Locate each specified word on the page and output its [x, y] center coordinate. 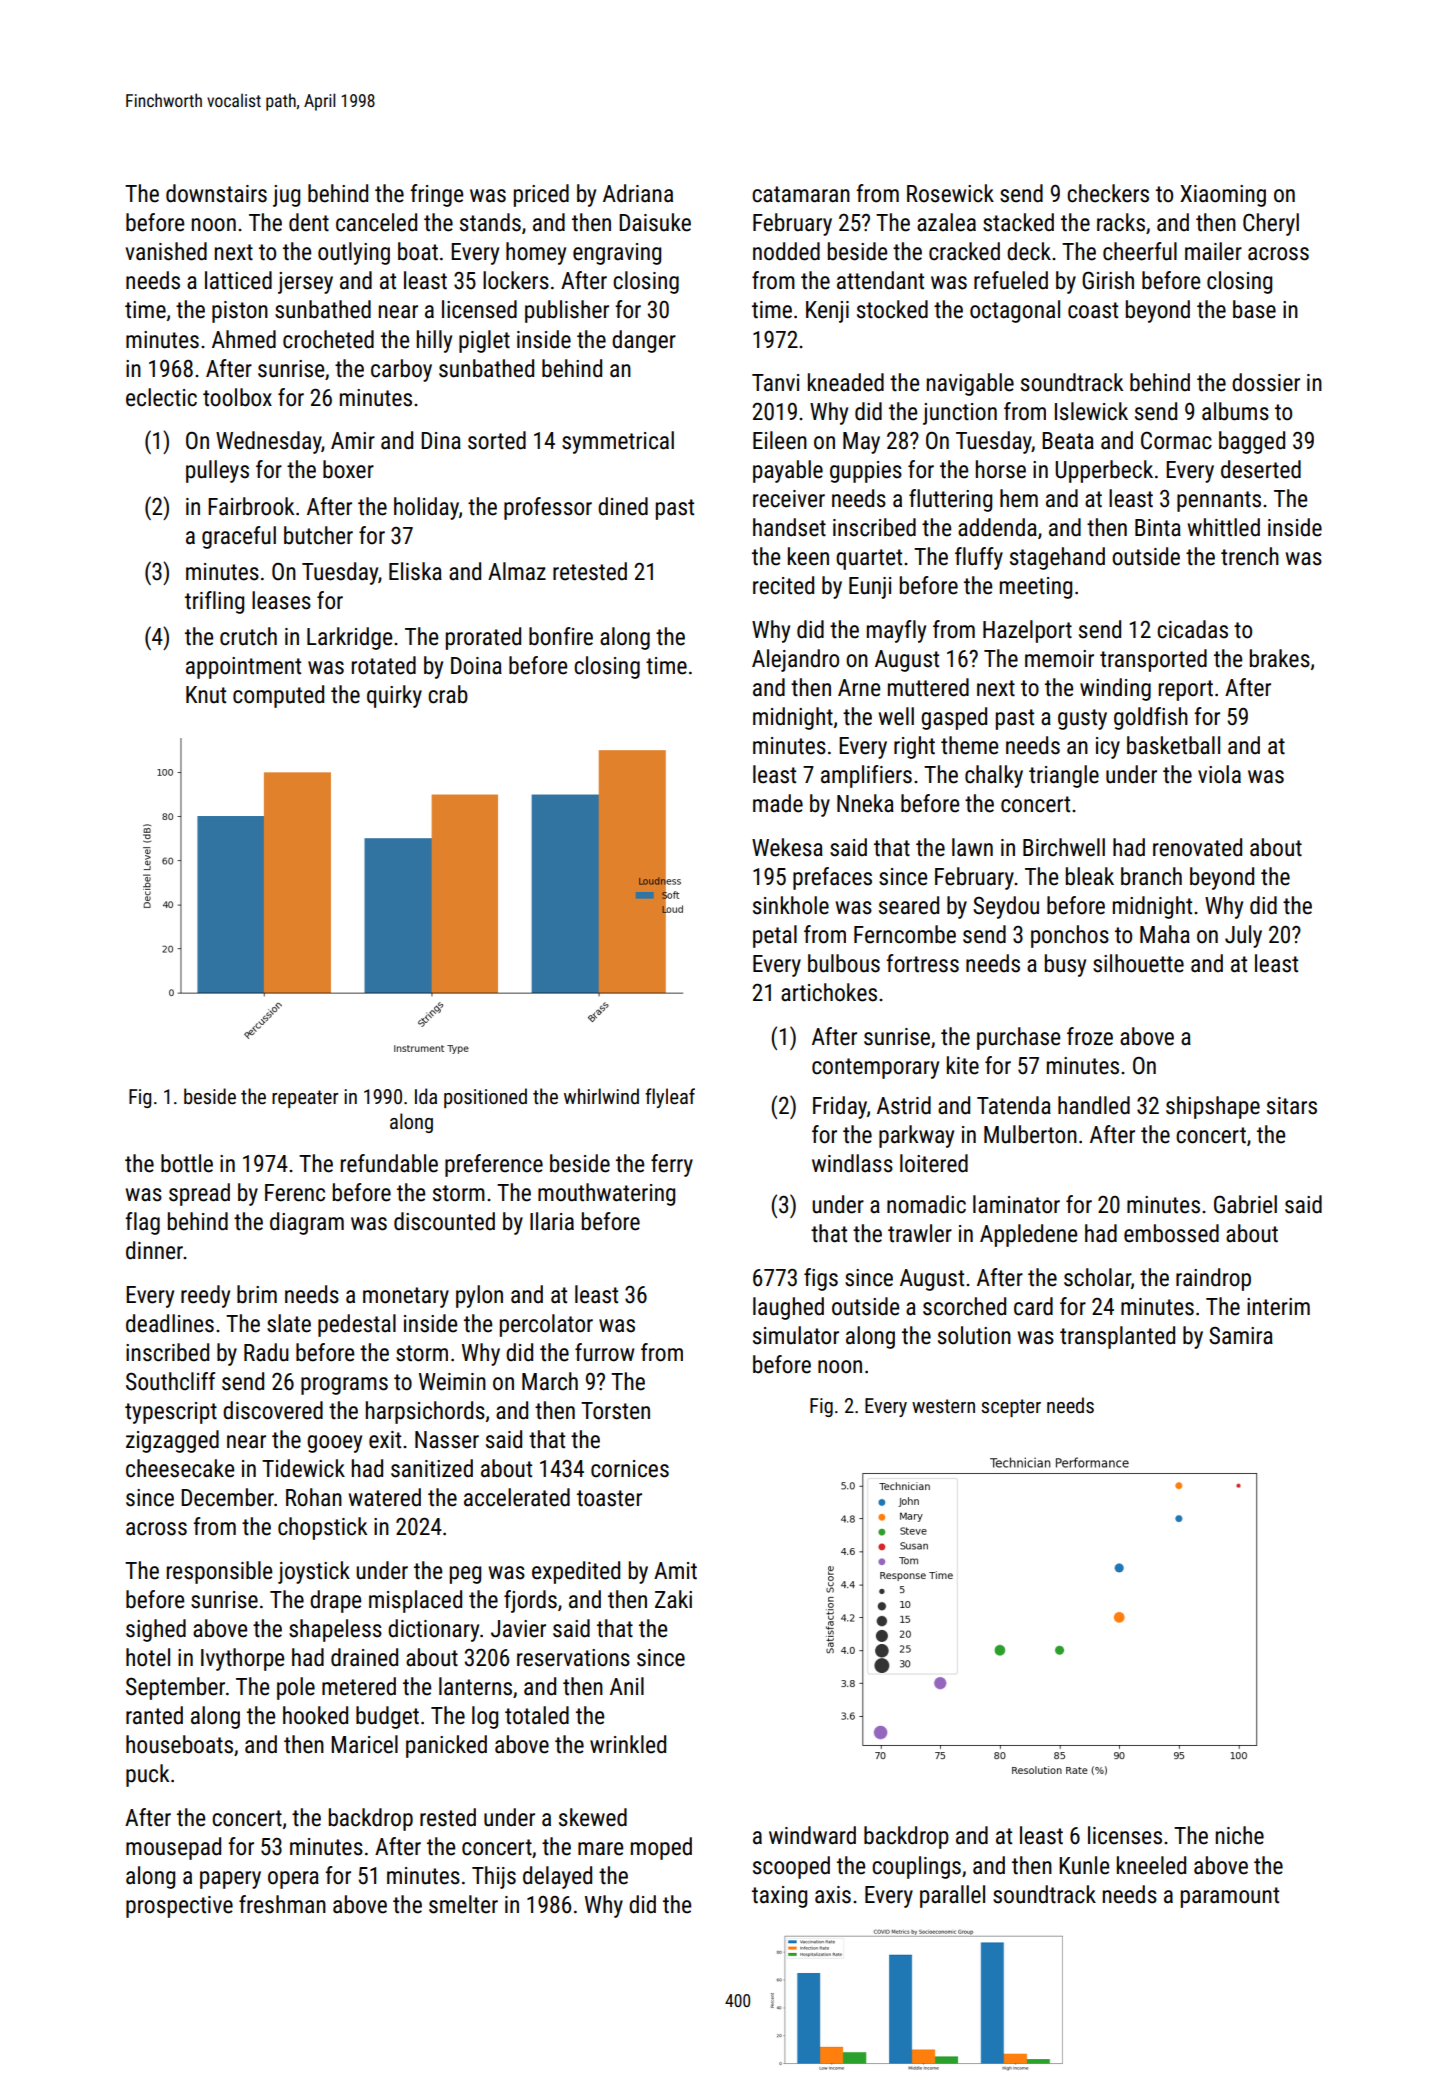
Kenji [827, 312]
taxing [779, 1897]
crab [448, 694]
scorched [964, 1306]
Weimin [452, 1382]
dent [309, 222]
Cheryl [1271, 224]
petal [775, 936]
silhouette [1138, 963]
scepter [1011, 1408]
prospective [179, 1907]
